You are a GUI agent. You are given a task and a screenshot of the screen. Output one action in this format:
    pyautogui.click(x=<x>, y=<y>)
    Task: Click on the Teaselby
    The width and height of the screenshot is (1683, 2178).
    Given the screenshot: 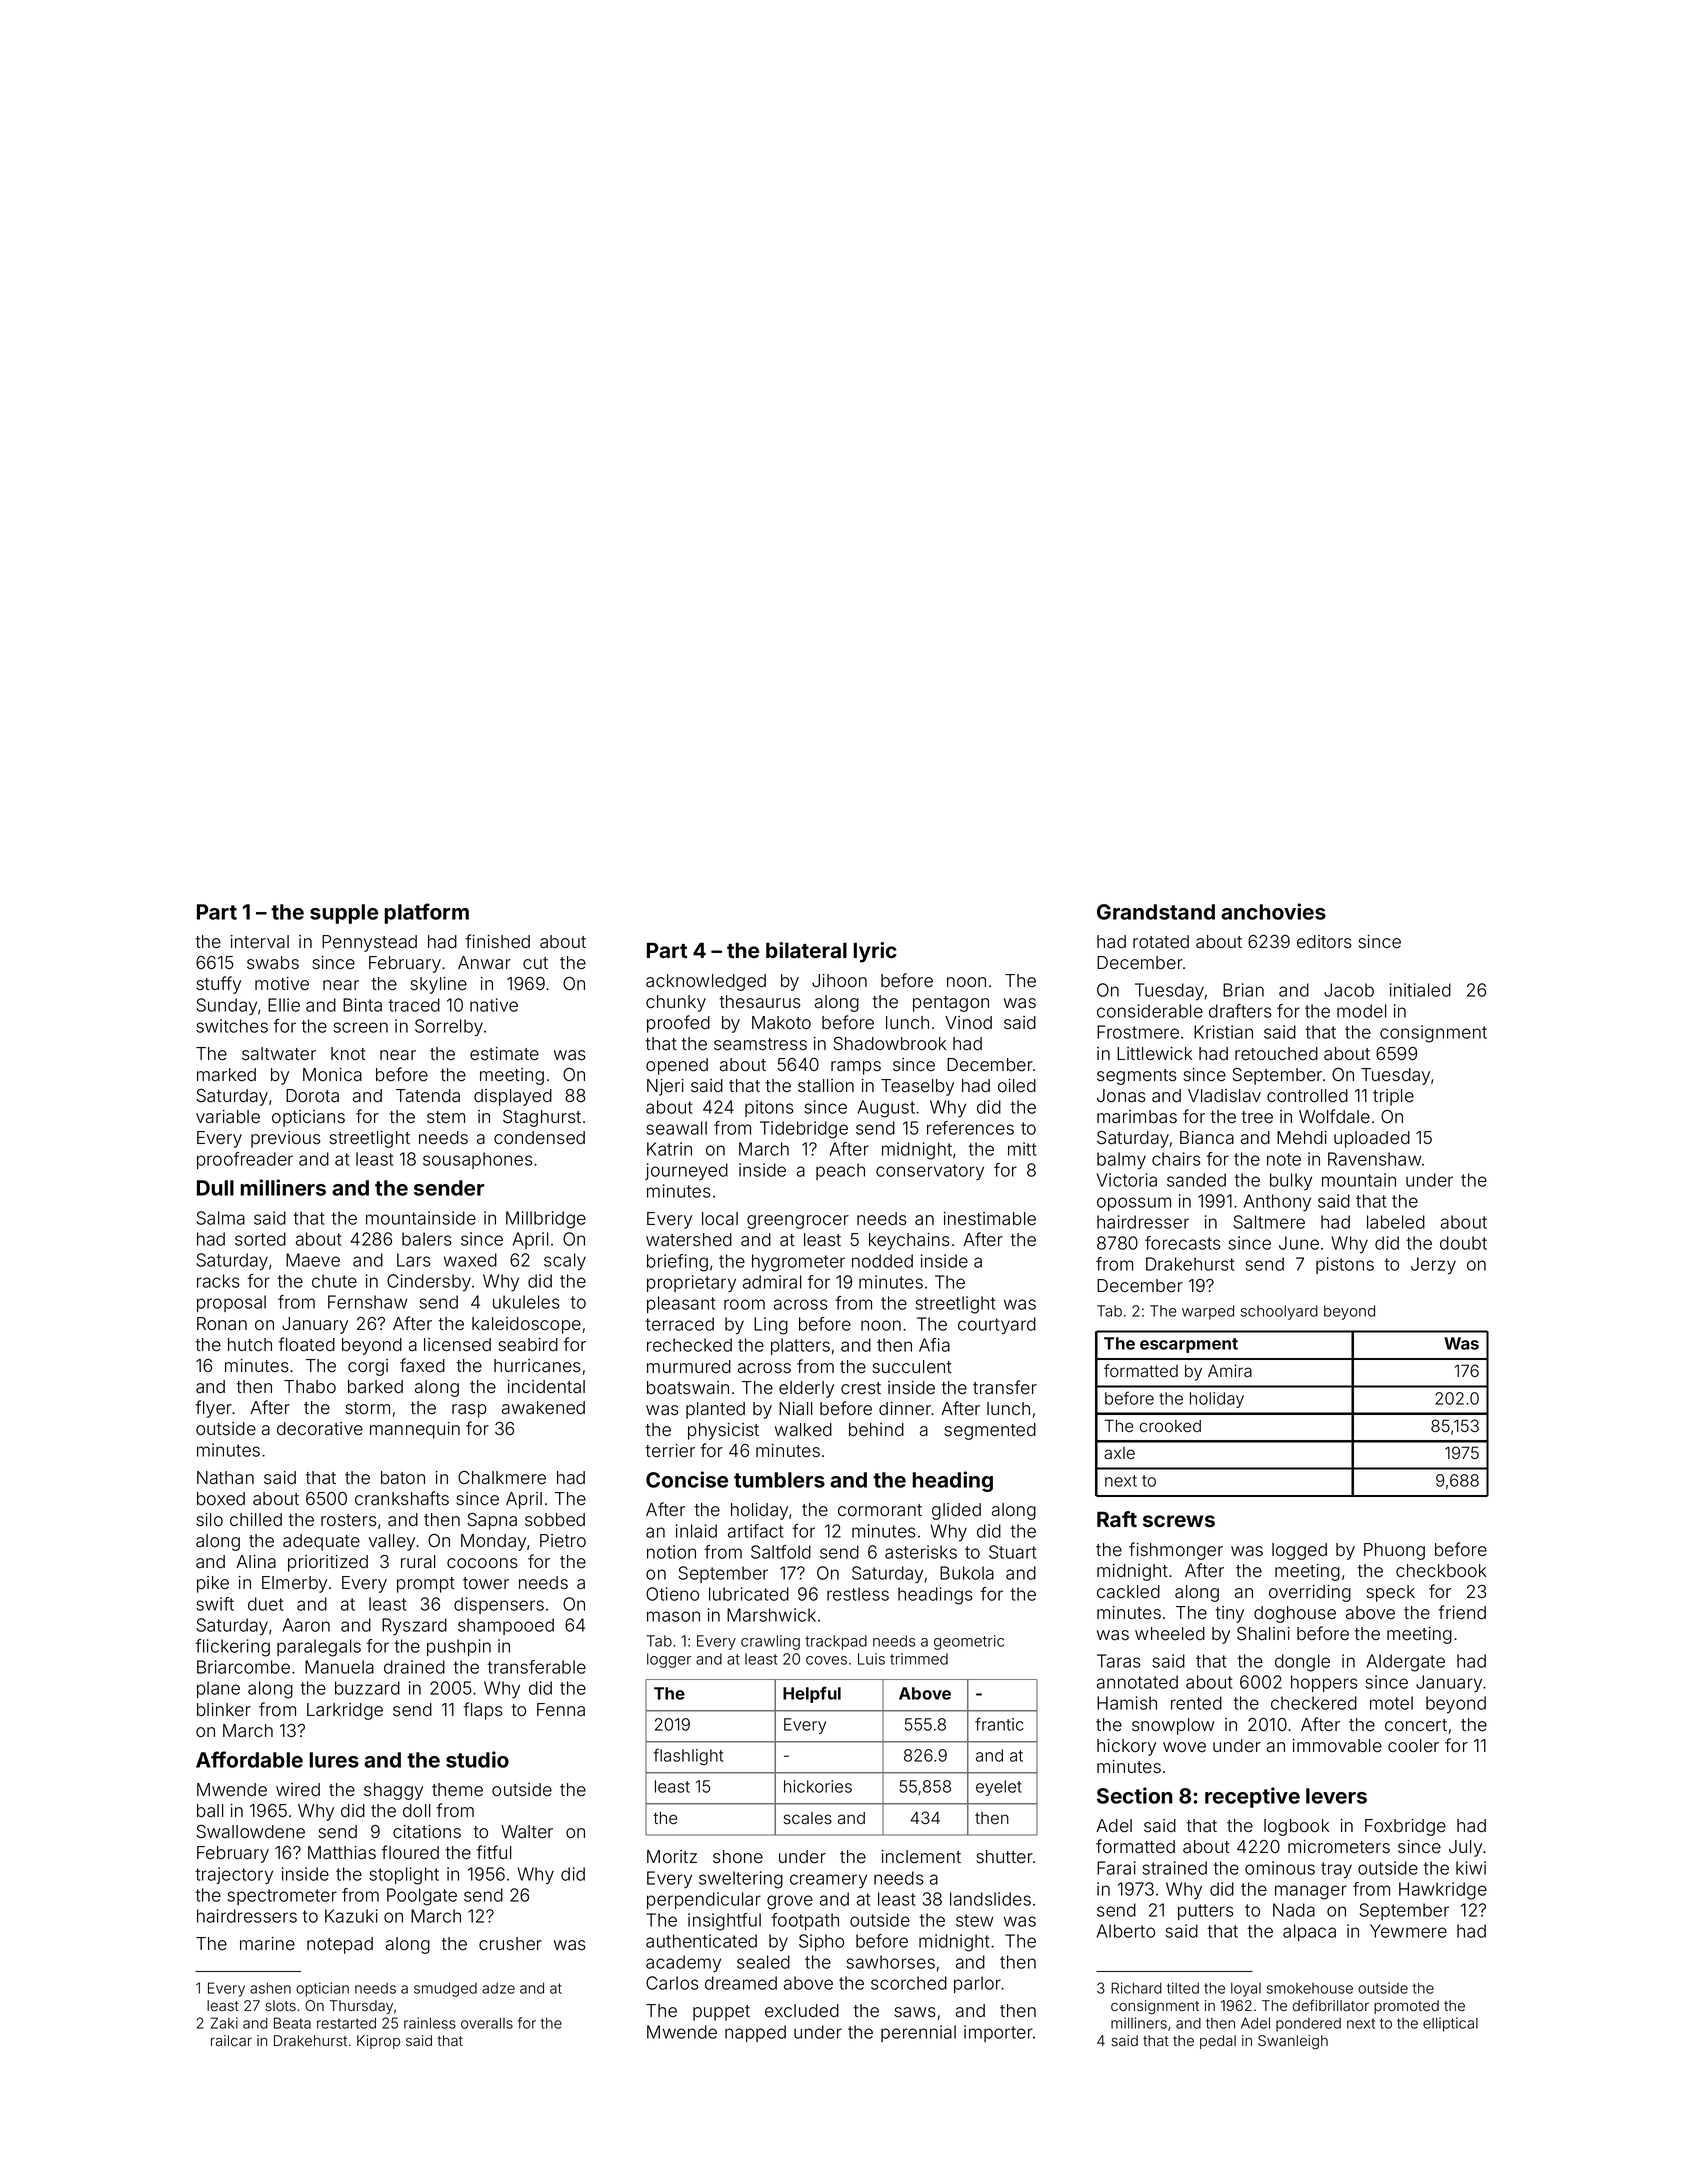 What is the action you would take?
    pyautogui.click(x=917, y=1087)
